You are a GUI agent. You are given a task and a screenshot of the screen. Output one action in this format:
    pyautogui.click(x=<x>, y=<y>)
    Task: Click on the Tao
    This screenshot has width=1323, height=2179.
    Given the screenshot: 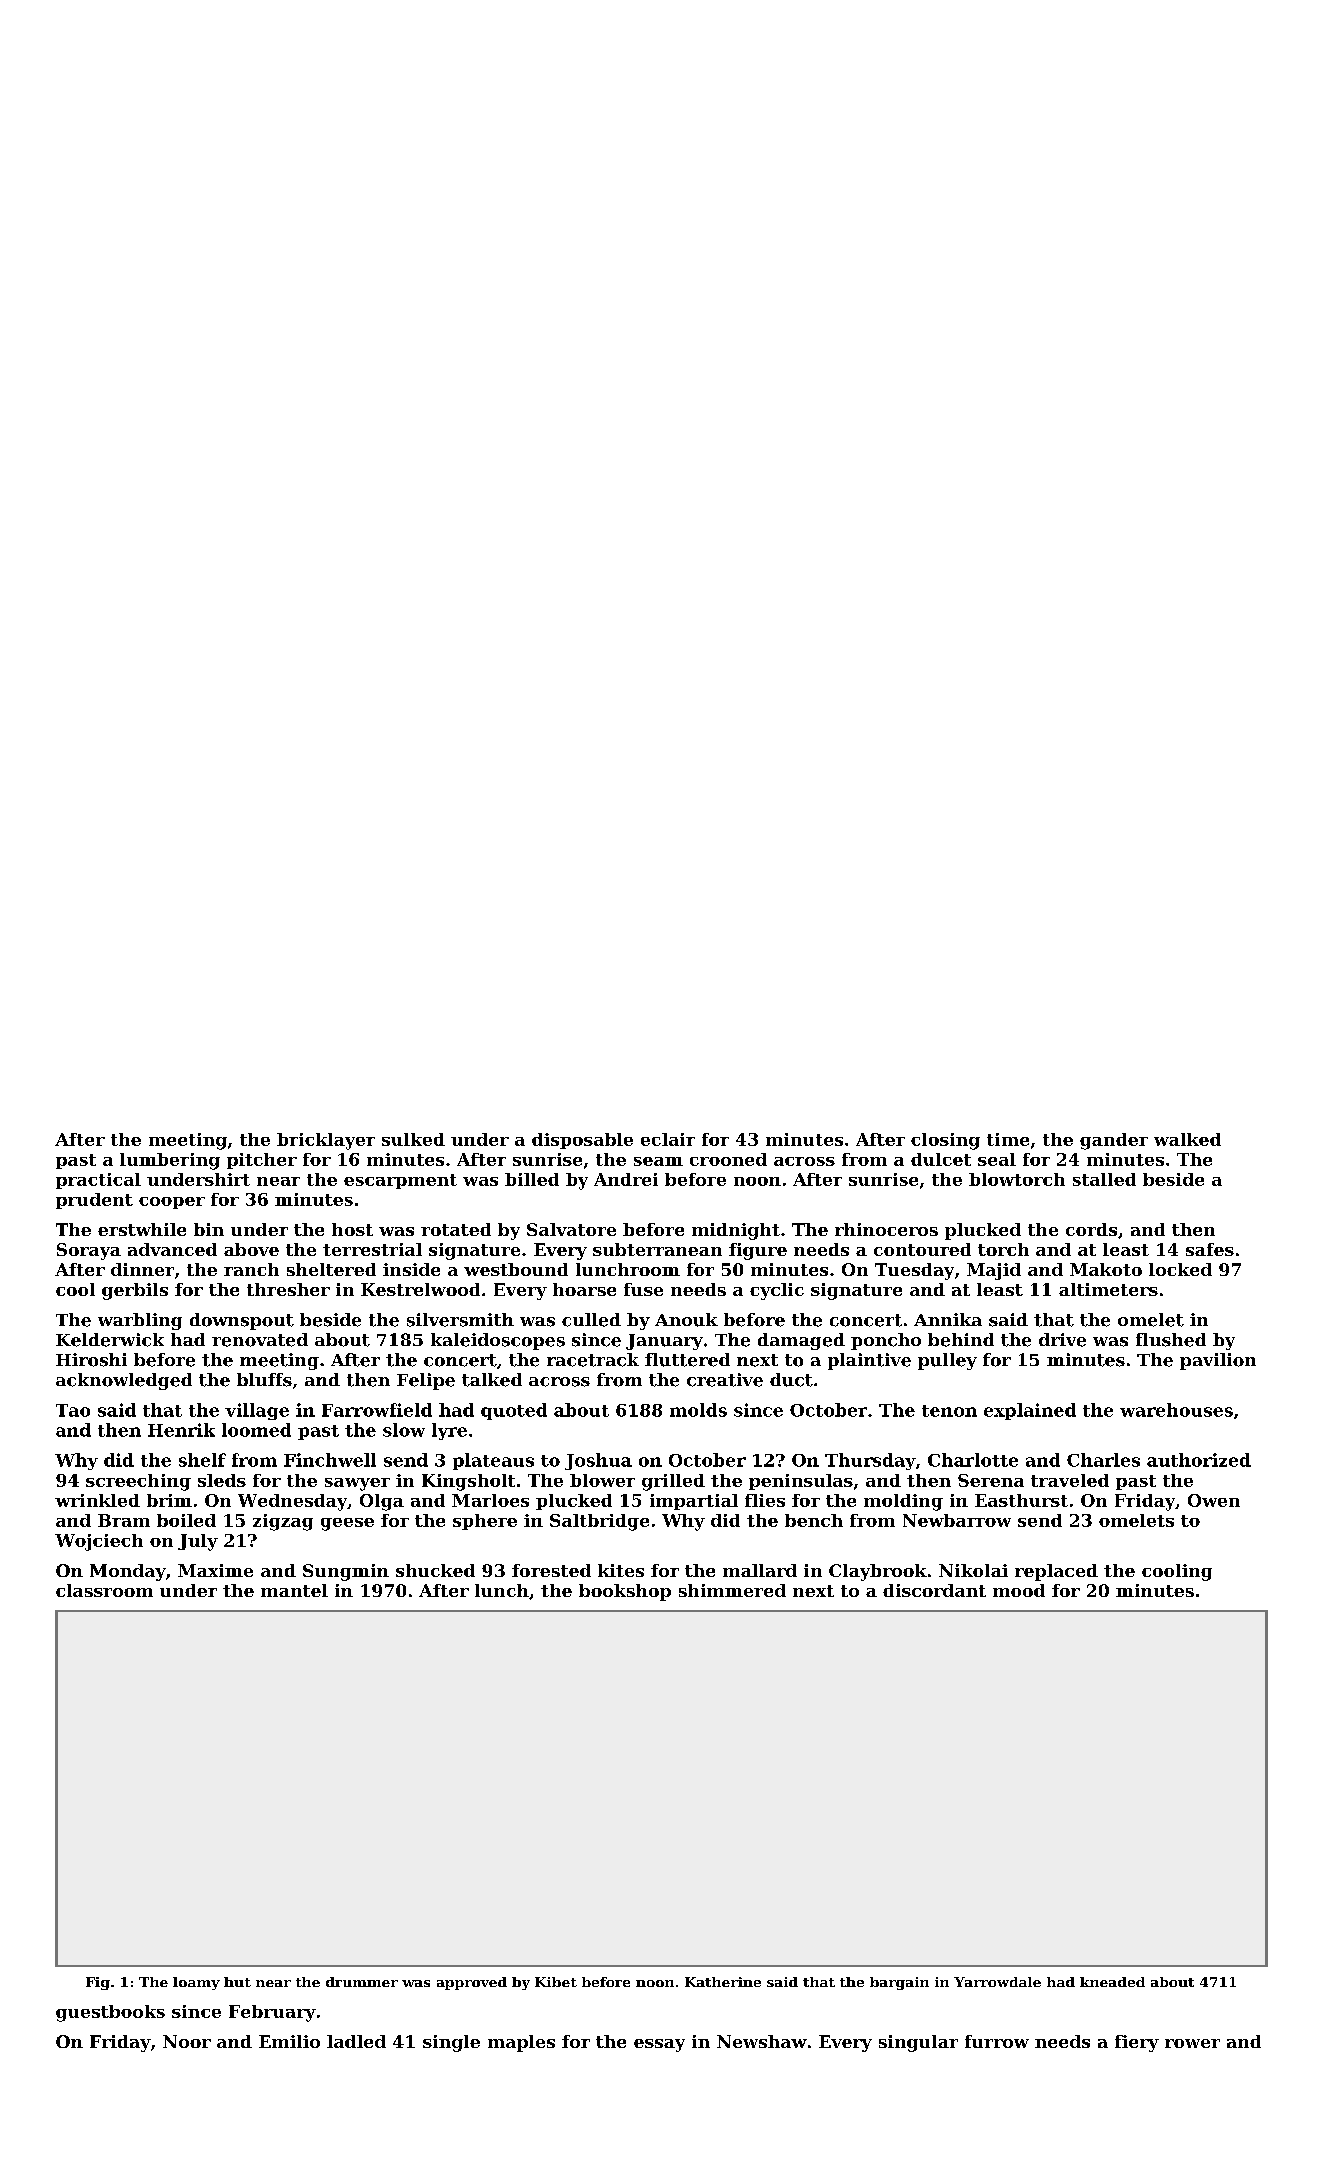 What is the action you would take?
    pyautogui.click(x=73, y=1410)
